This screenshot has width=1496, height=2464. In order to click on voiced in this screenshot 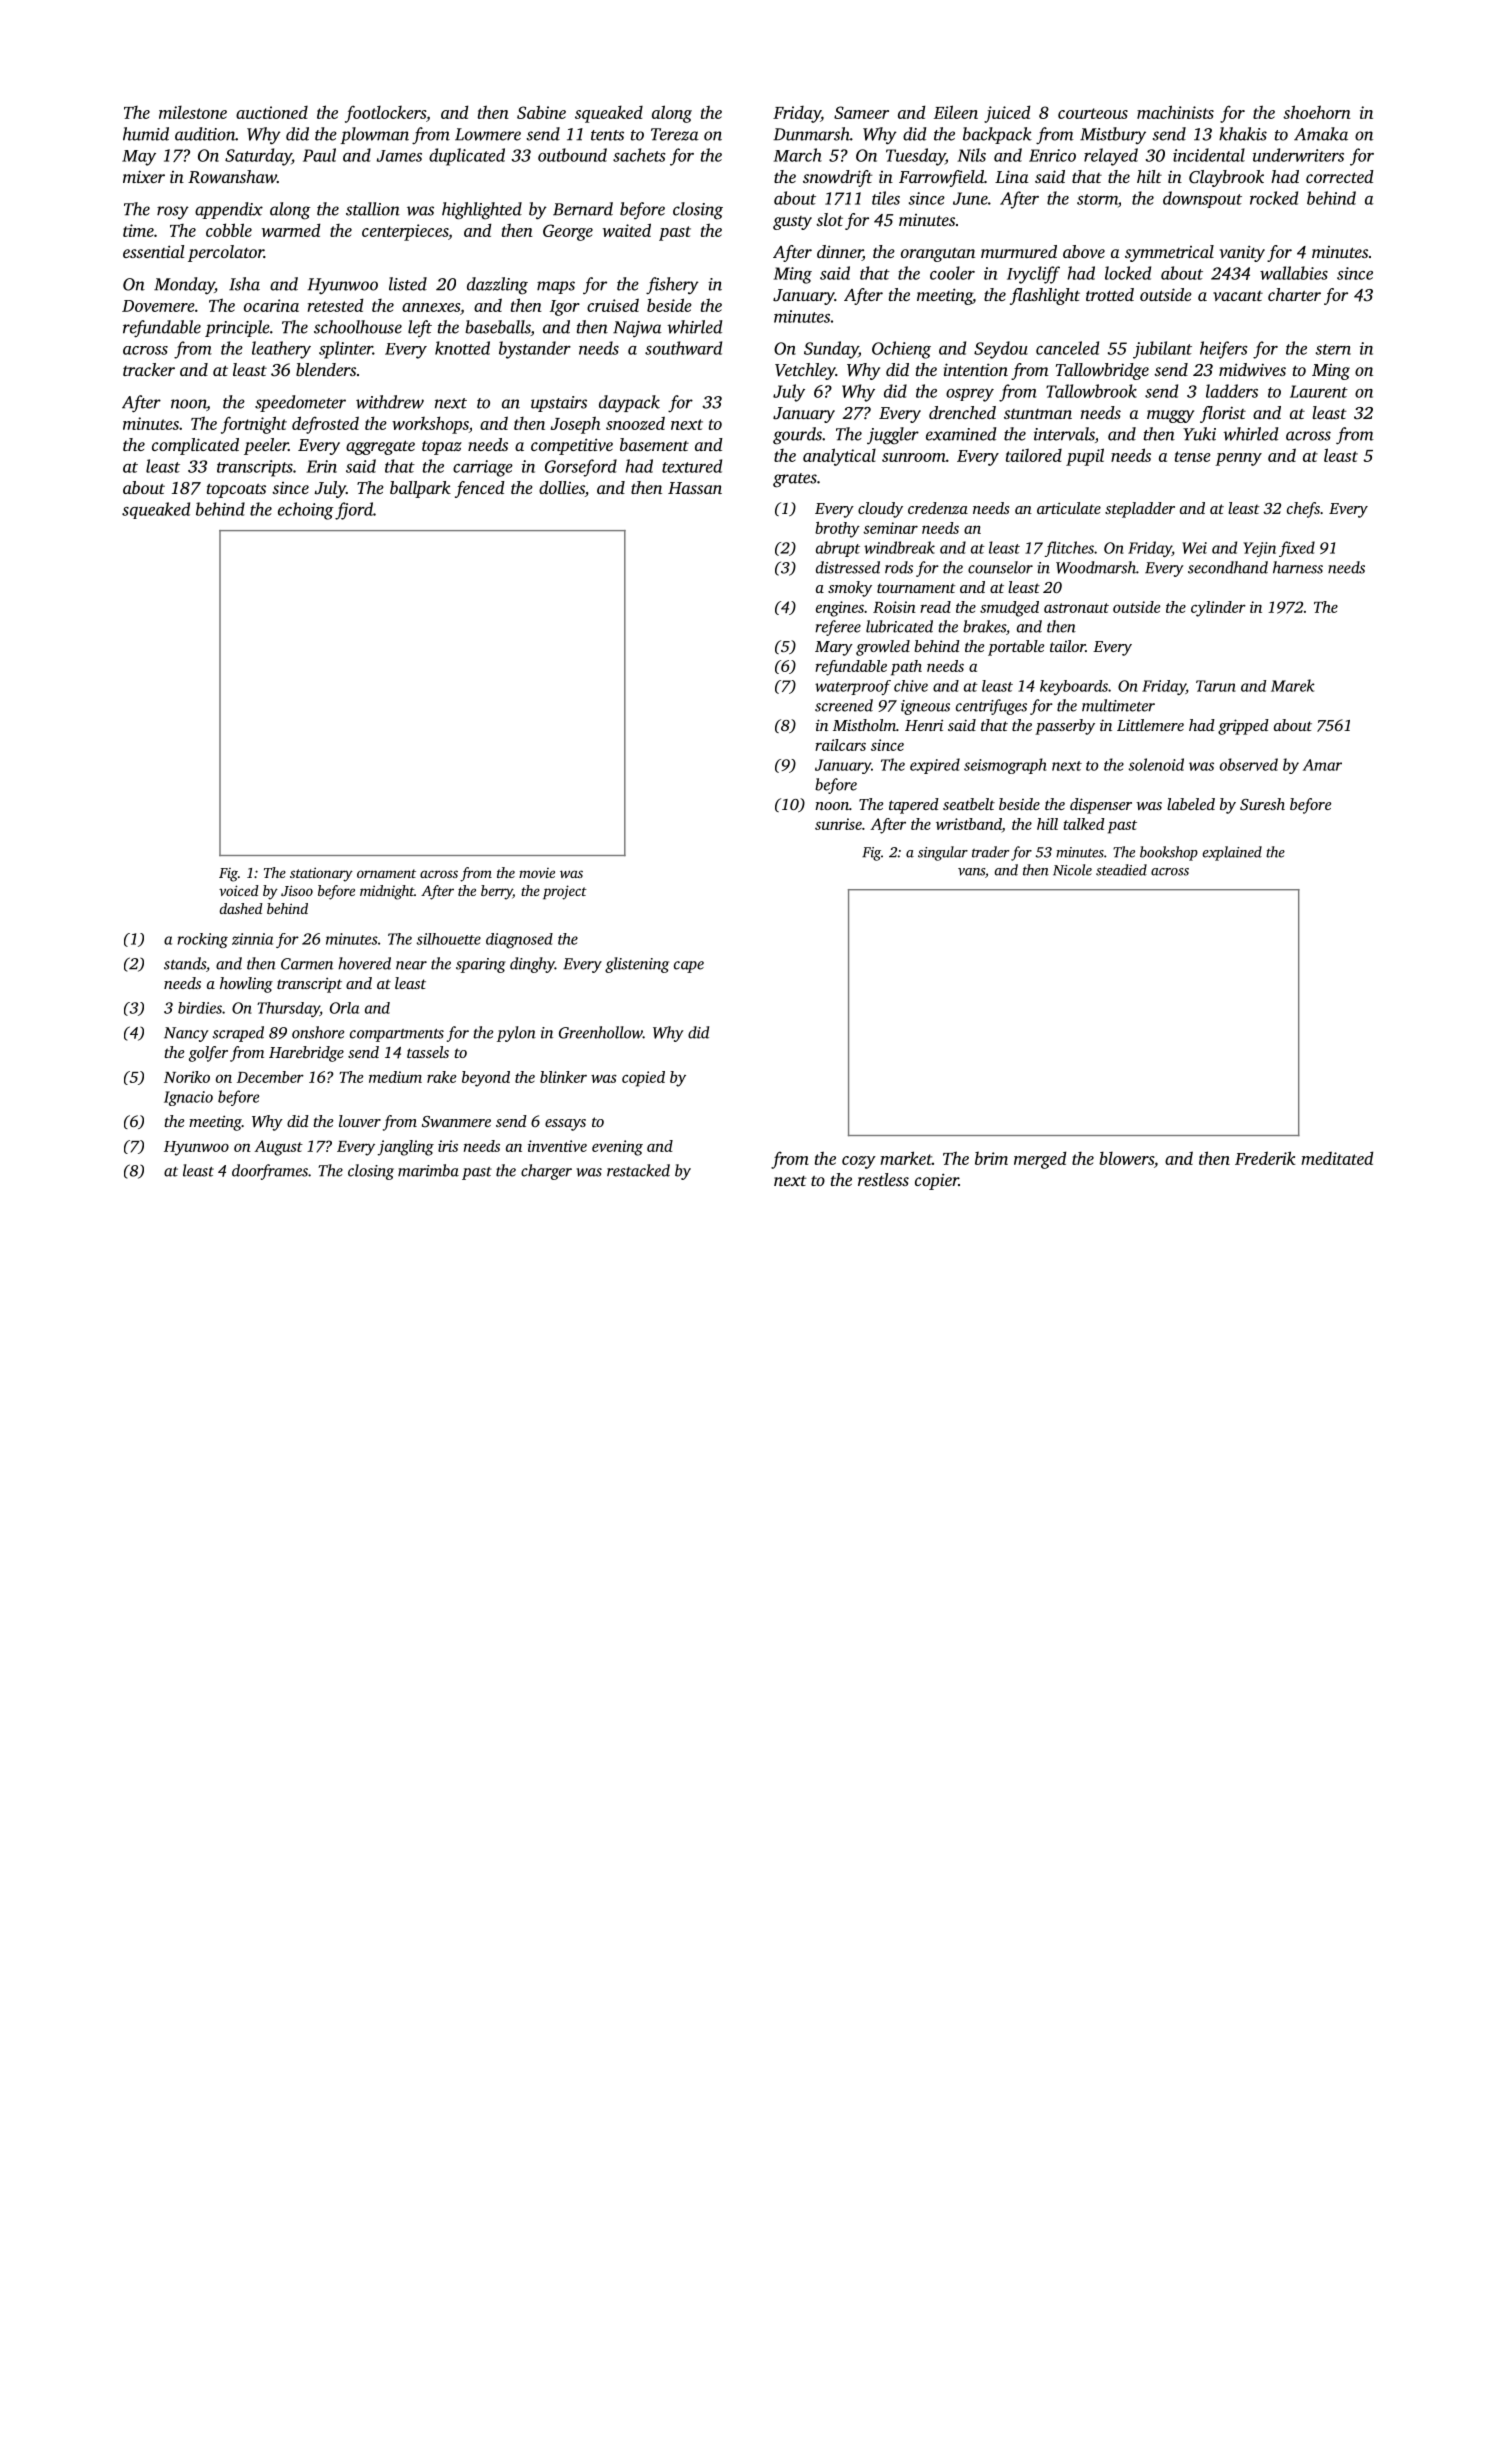, I will do `click(239, 890)`.
